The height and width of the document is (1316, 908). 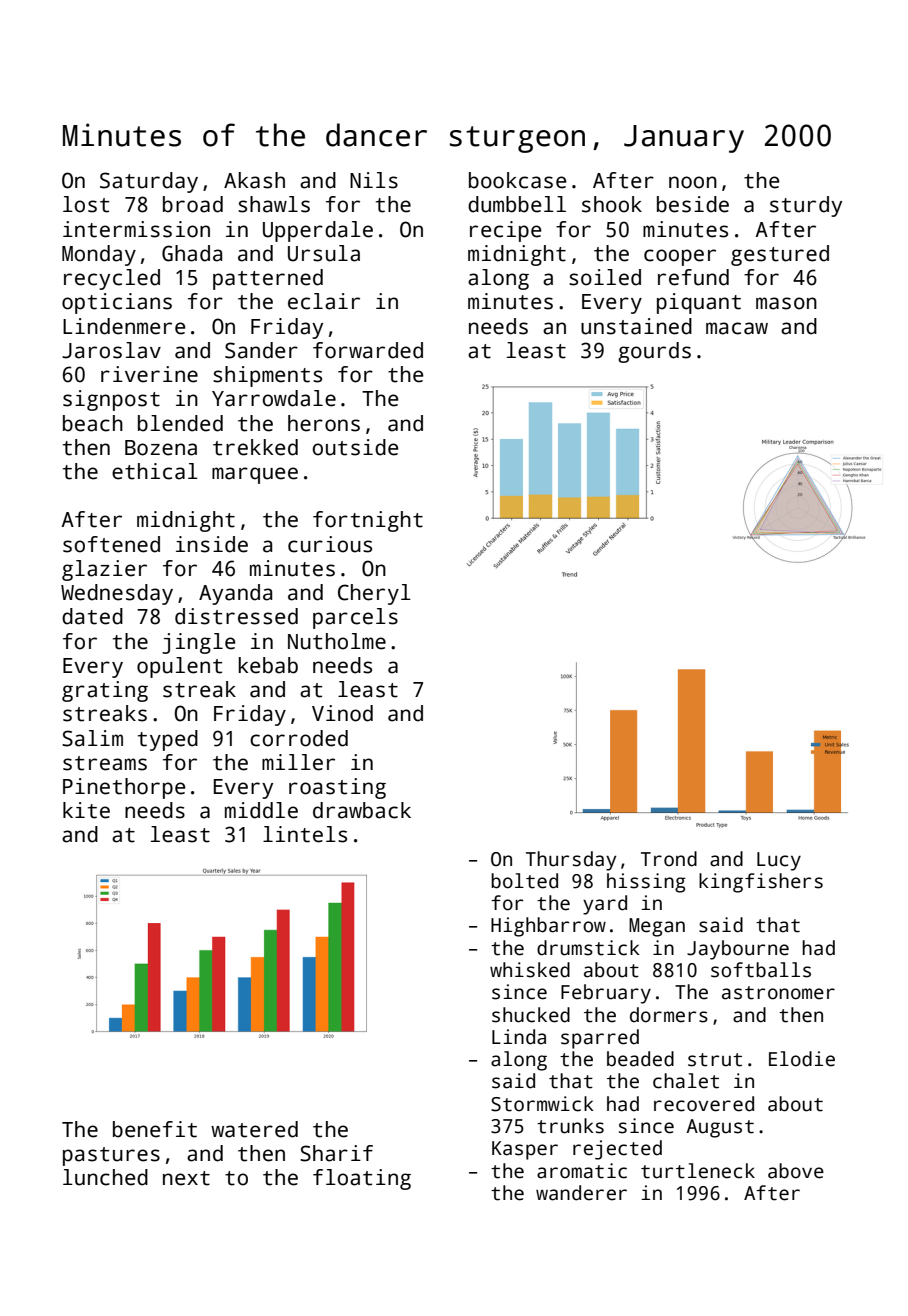 I want to click on macaw, so click(x=737, y=328).
